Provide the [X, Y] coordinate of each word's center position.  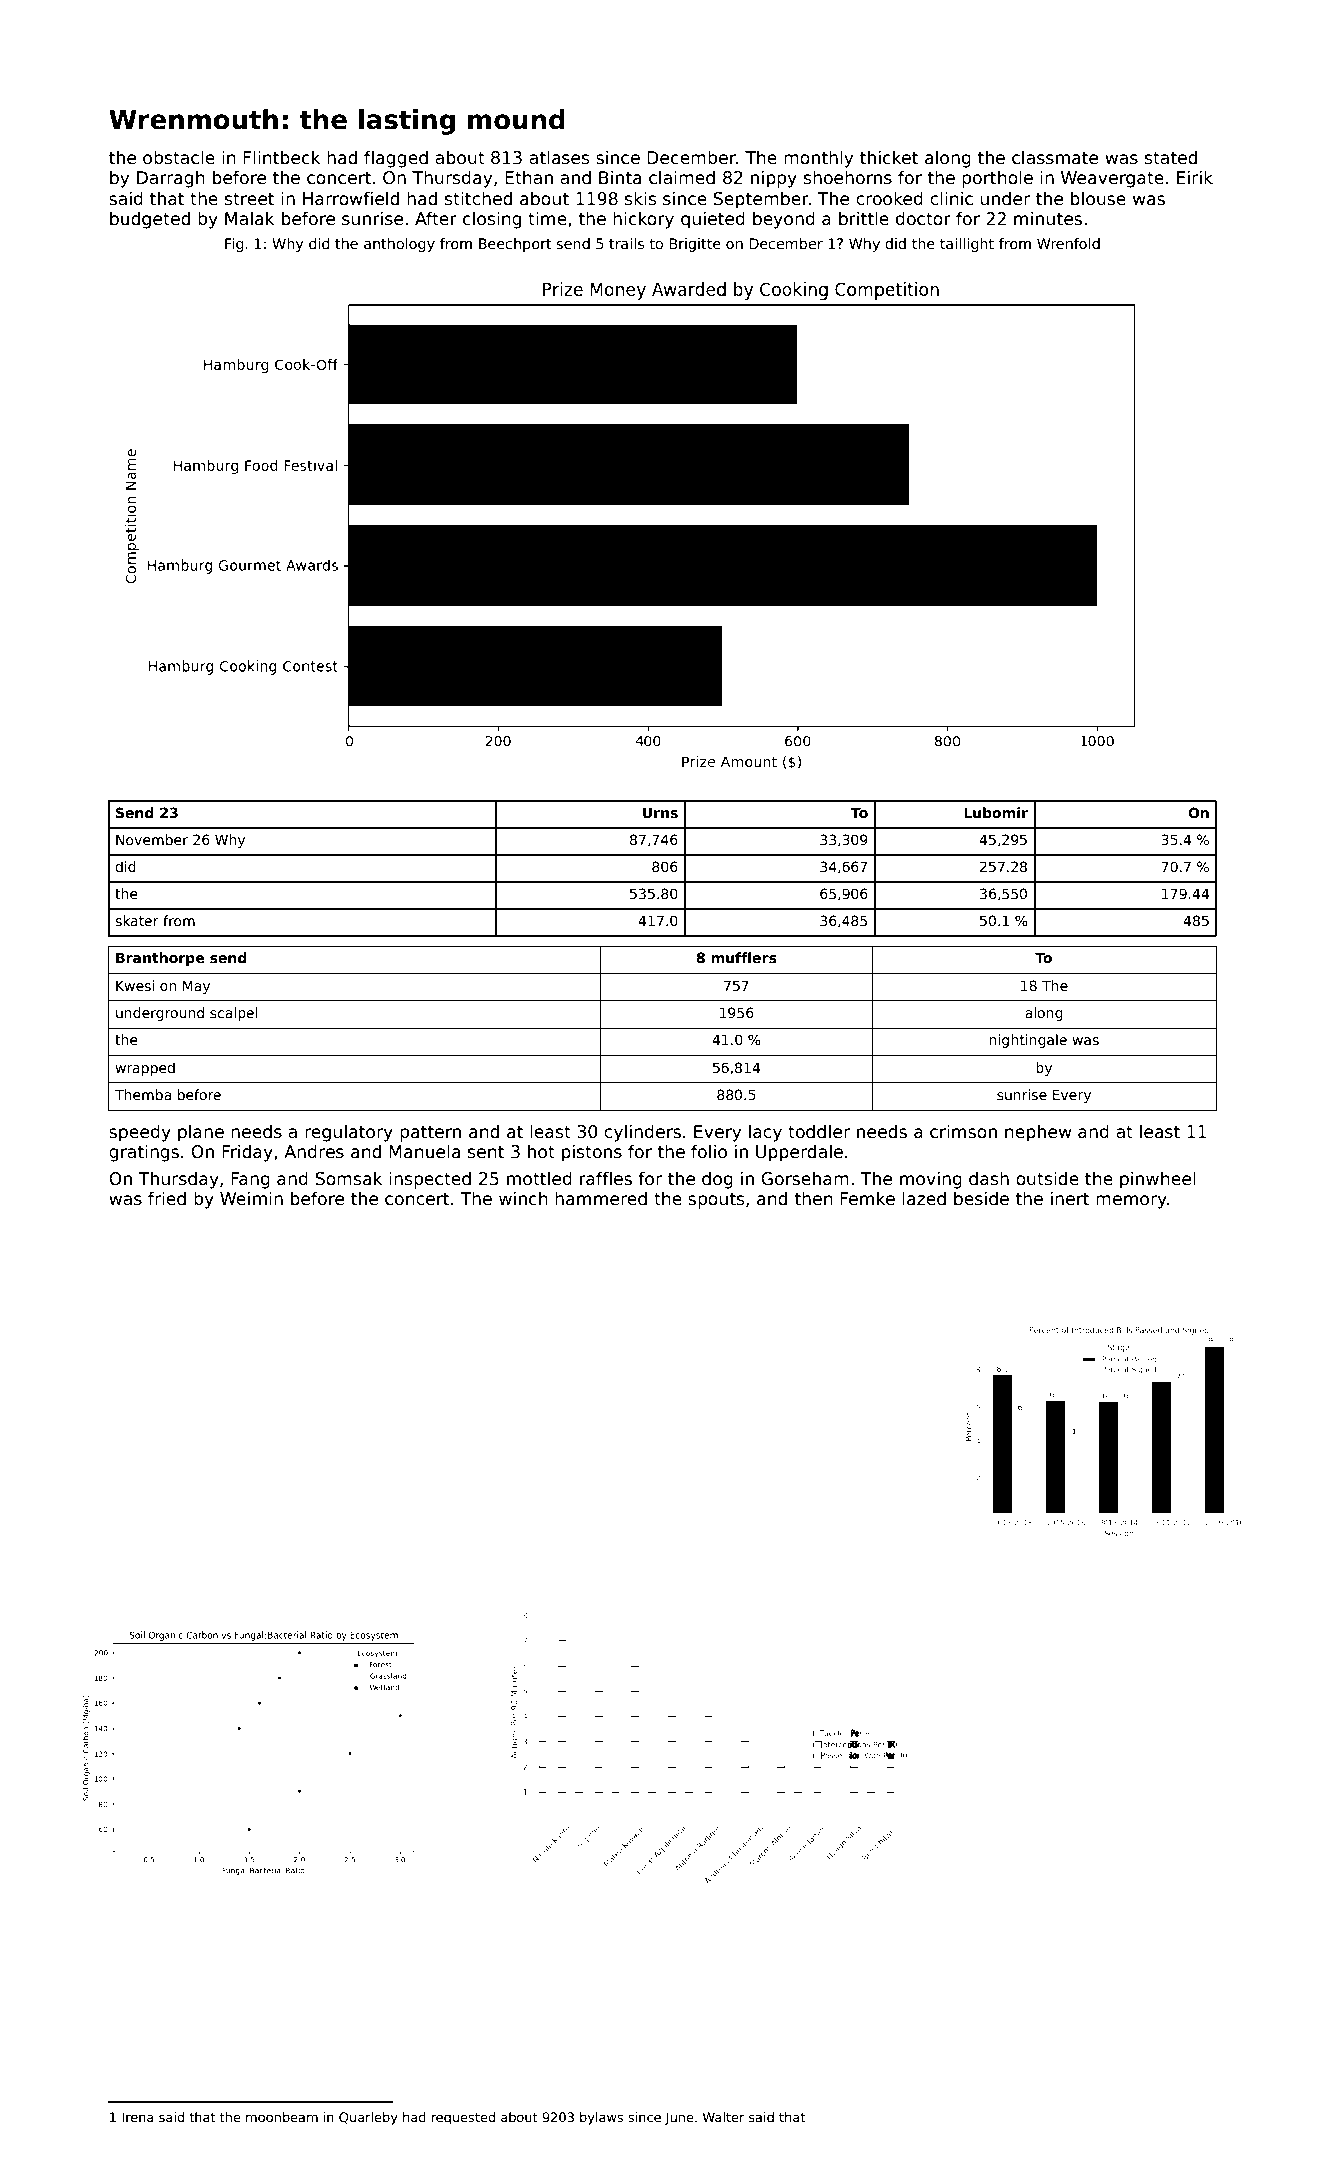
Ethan [529, 178]
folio [709, 1151]
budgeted [150, 220]
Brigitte [695, 245]
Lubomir [996, 812]
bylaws [601, 2118]
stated [1171, 157]
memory [1131, 1202]
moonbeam [282, 2117]
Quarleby [368, 2118]
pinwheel [1158, 1180]
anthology [399, 245]
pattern [430, 1134]
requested [463, 2118]
